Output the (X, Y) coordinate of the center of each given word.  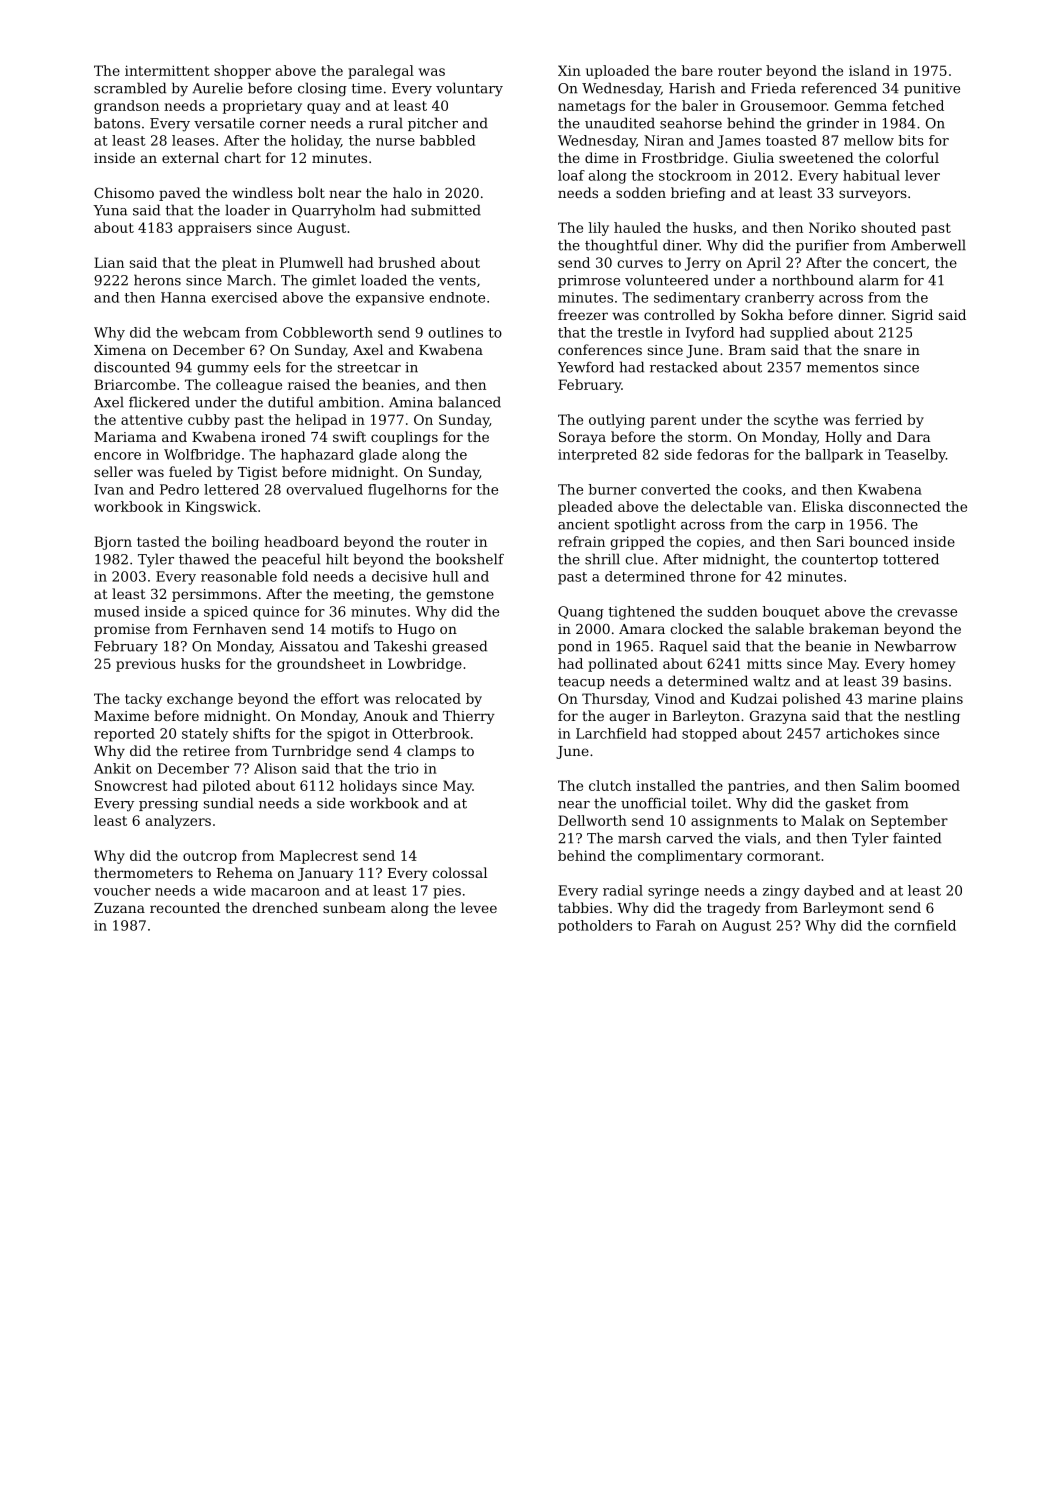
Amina (411, 402)
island (869, 70)
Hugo (416, 630)
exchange (200, 700)
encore (117, 456)
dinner (861, 314)
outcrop (210, 857)
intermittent (167, 70)
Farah (676, 925)
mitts (764, 663)
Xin (569, 70)
